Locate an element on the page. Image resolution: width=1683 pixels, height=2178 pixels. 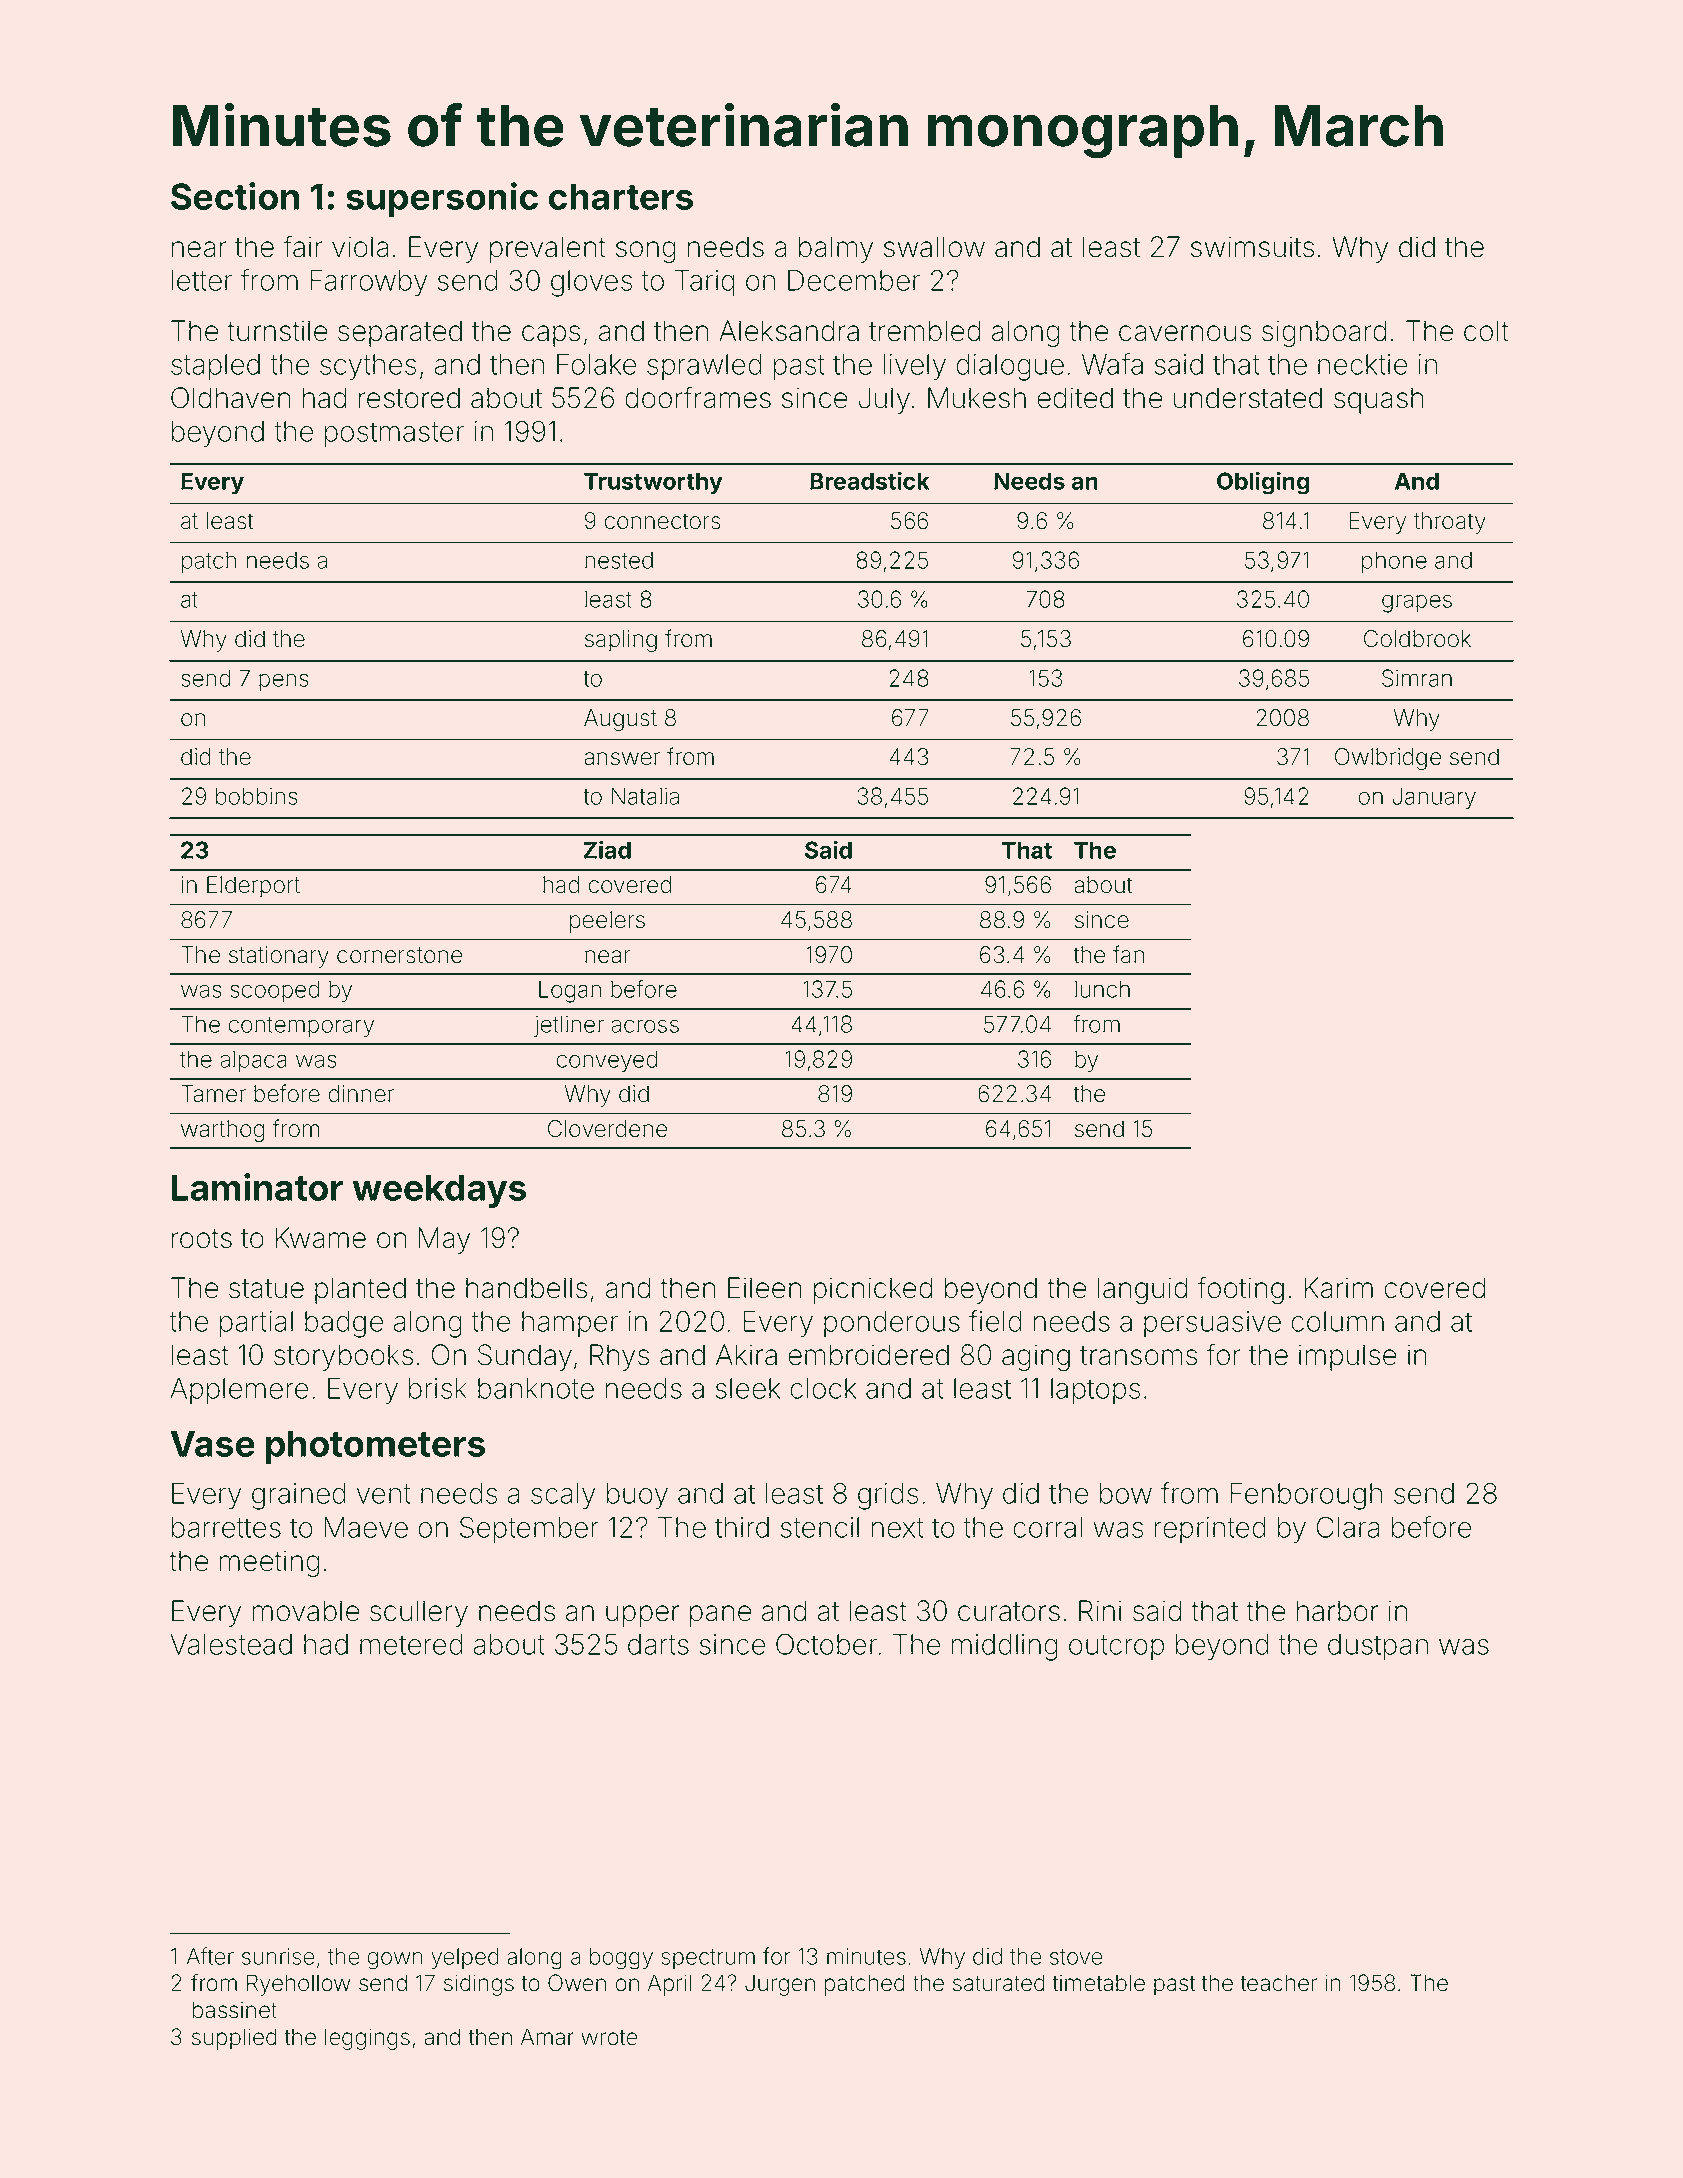
leggings is located at coordinates (367, 2039).
